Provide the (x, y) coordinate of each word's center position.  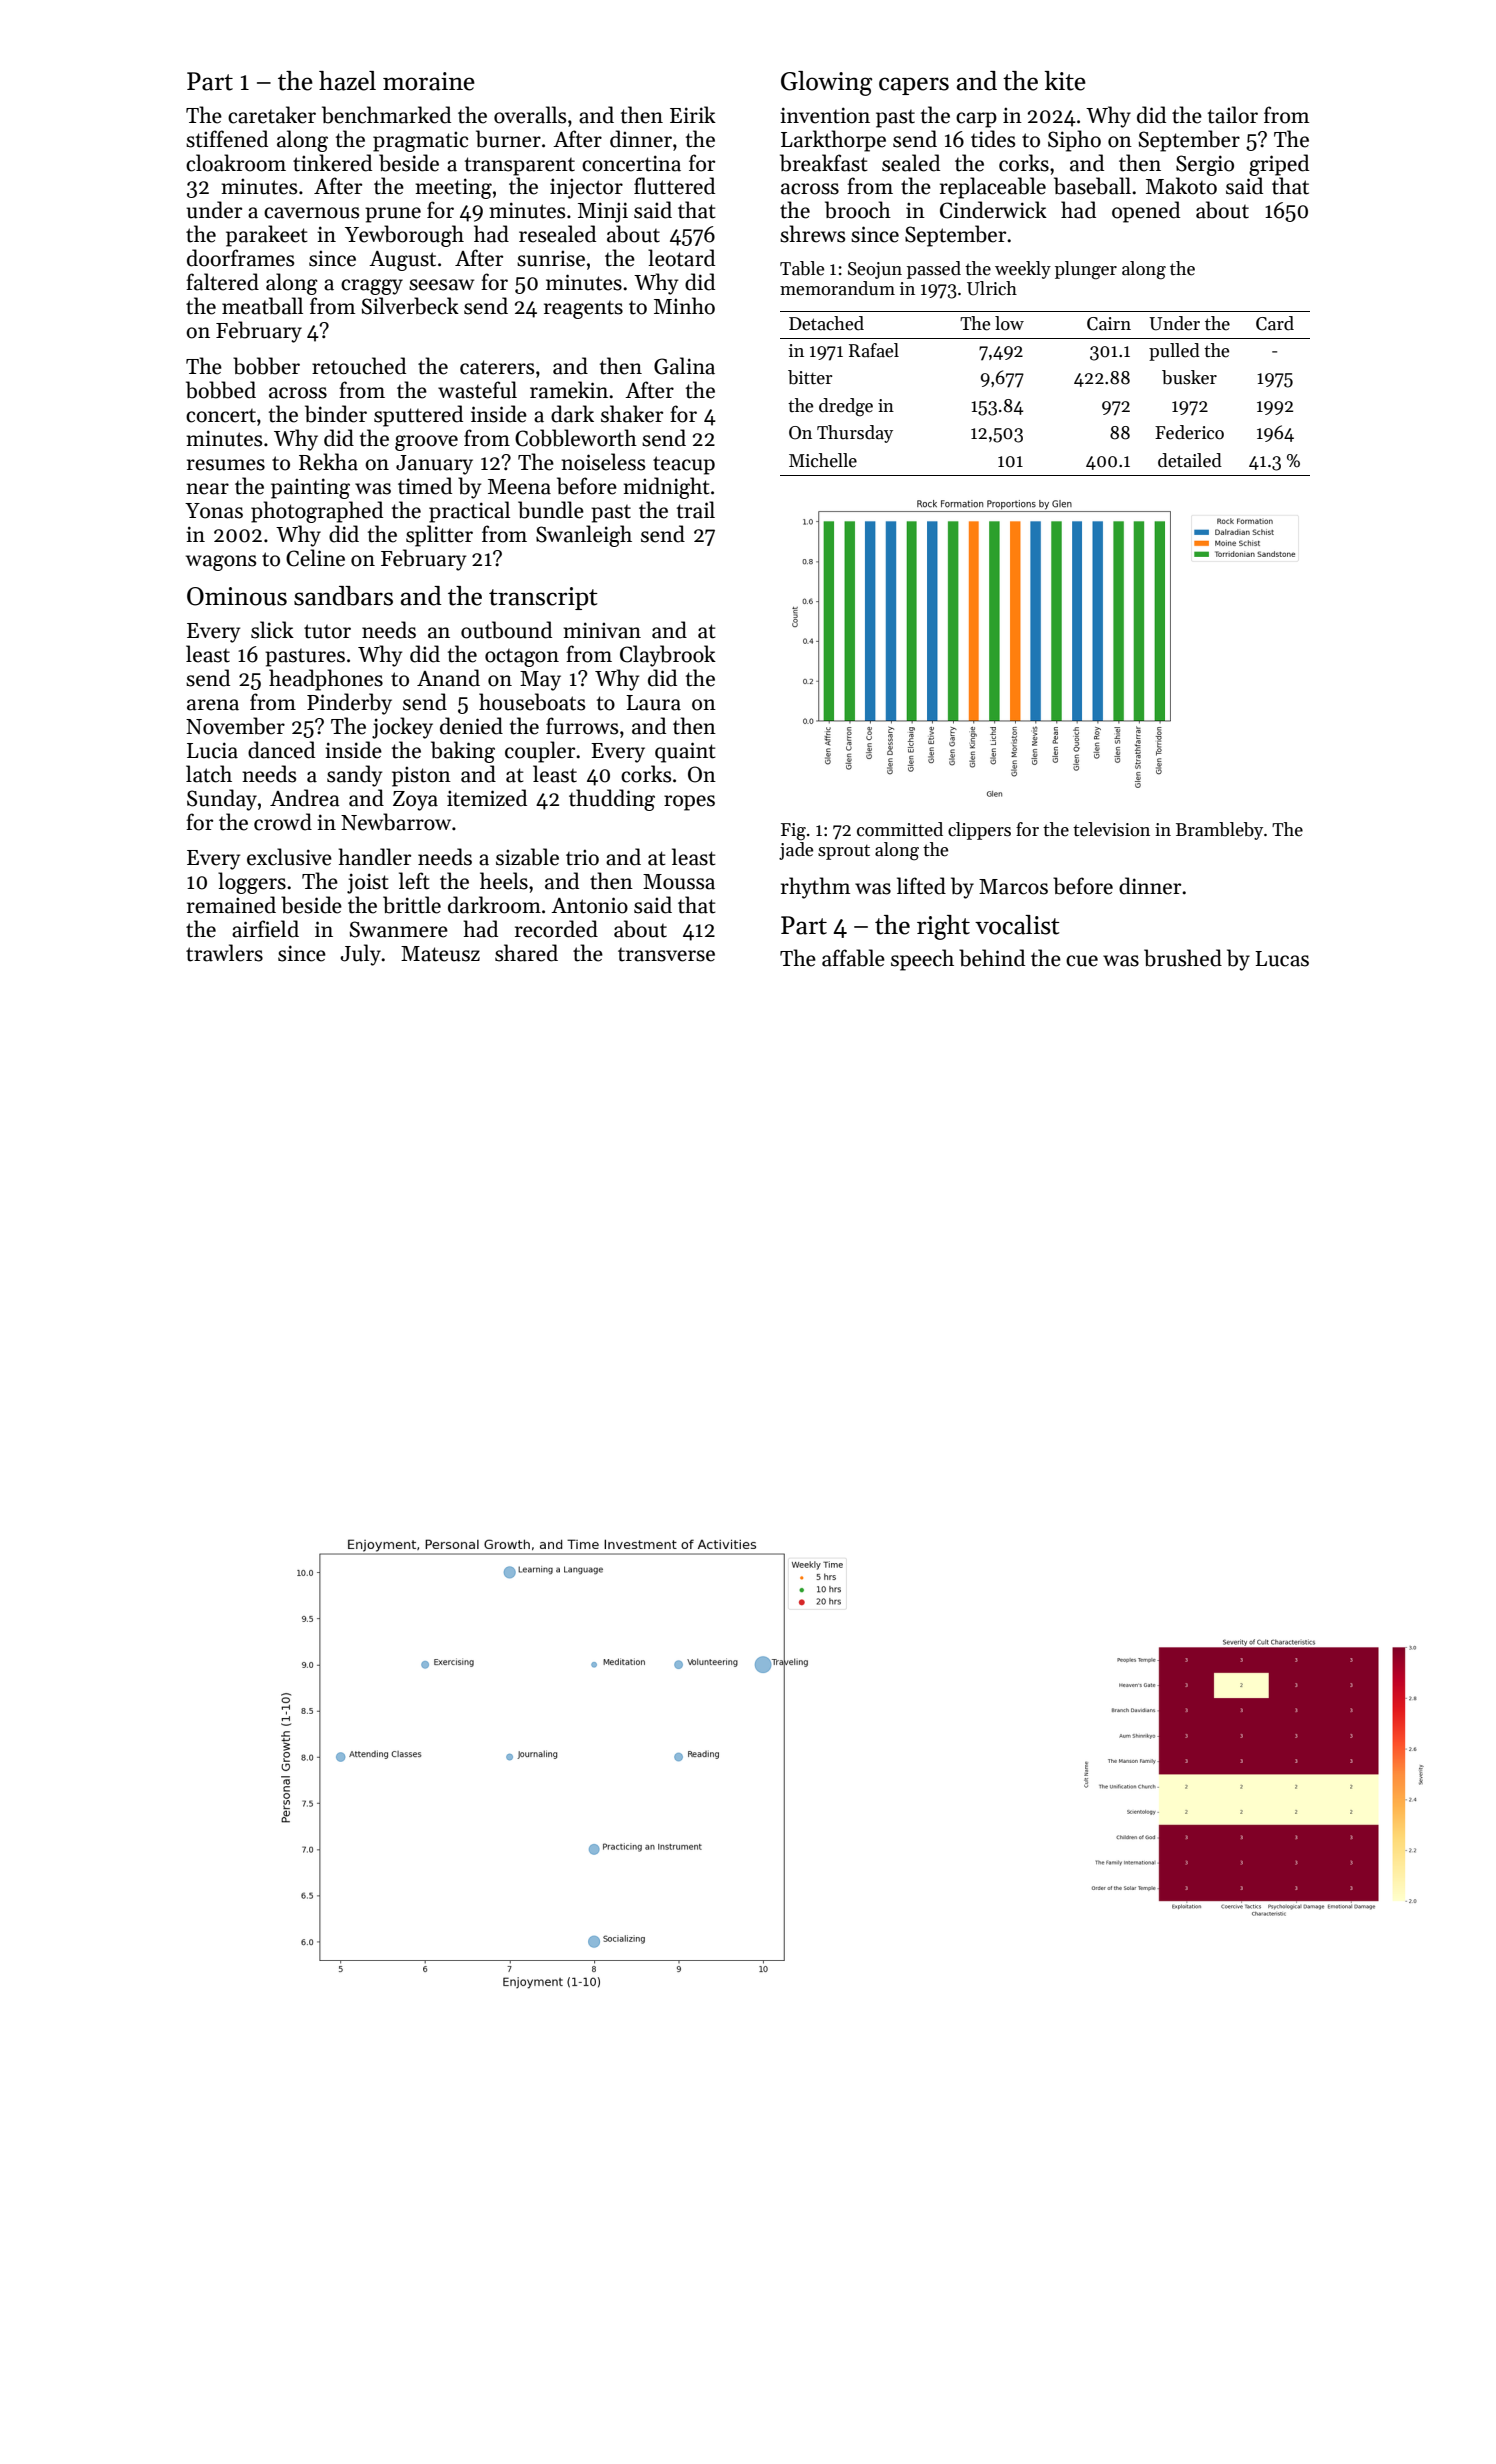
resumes (226, 465)
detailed (1190, 460)
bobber (266, 366)
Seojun (875, 270)
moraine (429, 81)
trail (696, 510)
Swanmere (399, 929)
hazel (347, 81)
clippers (979, 831)
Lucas (1282, 959)
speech (922, 960)
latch (209, 774)
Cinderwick (993, 210)
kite (1065, 81)
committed (900, 829)
